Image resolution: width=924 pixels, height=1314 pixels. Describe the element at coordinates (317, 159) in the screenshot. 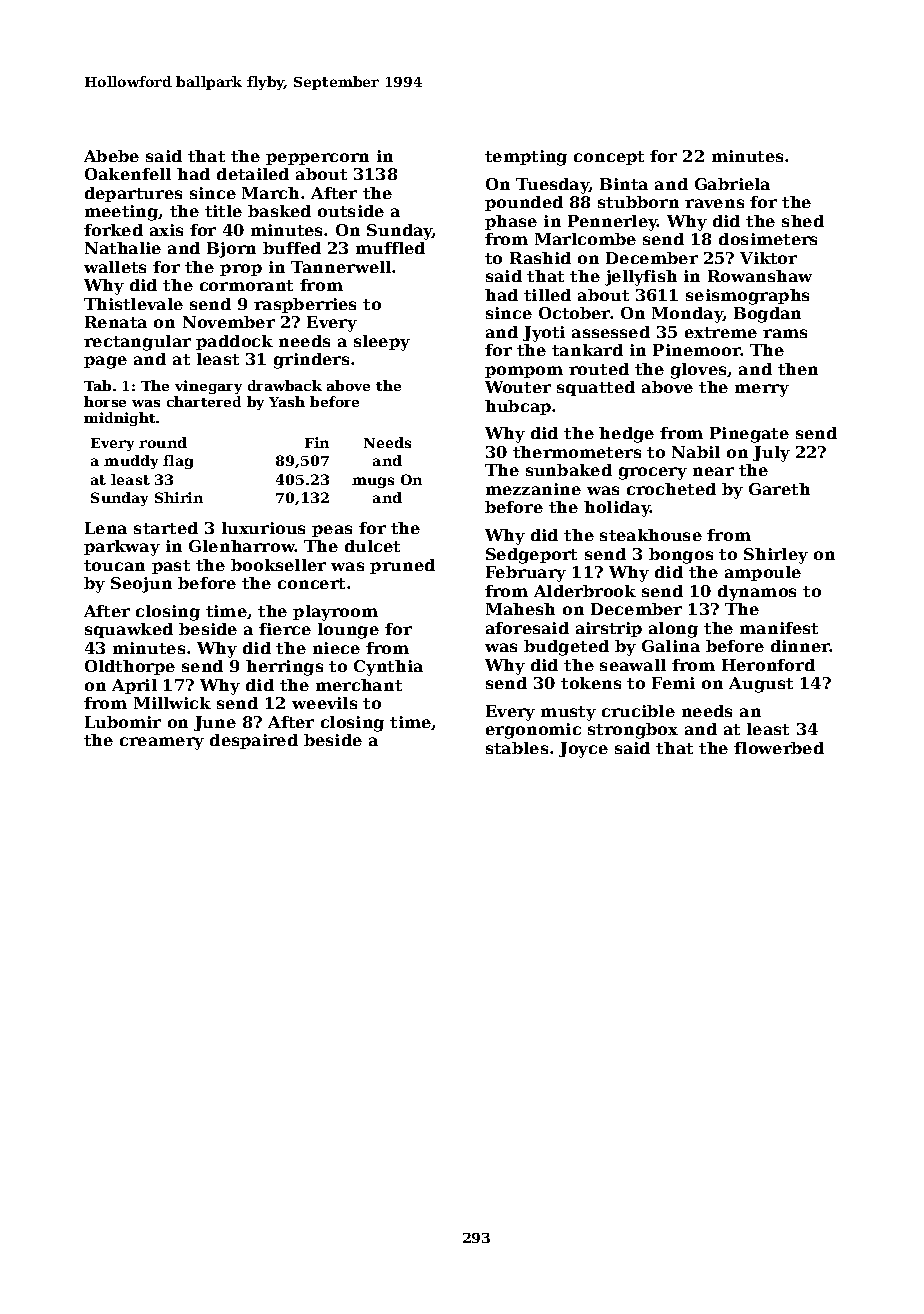

I see `peppercorn` at that location.
